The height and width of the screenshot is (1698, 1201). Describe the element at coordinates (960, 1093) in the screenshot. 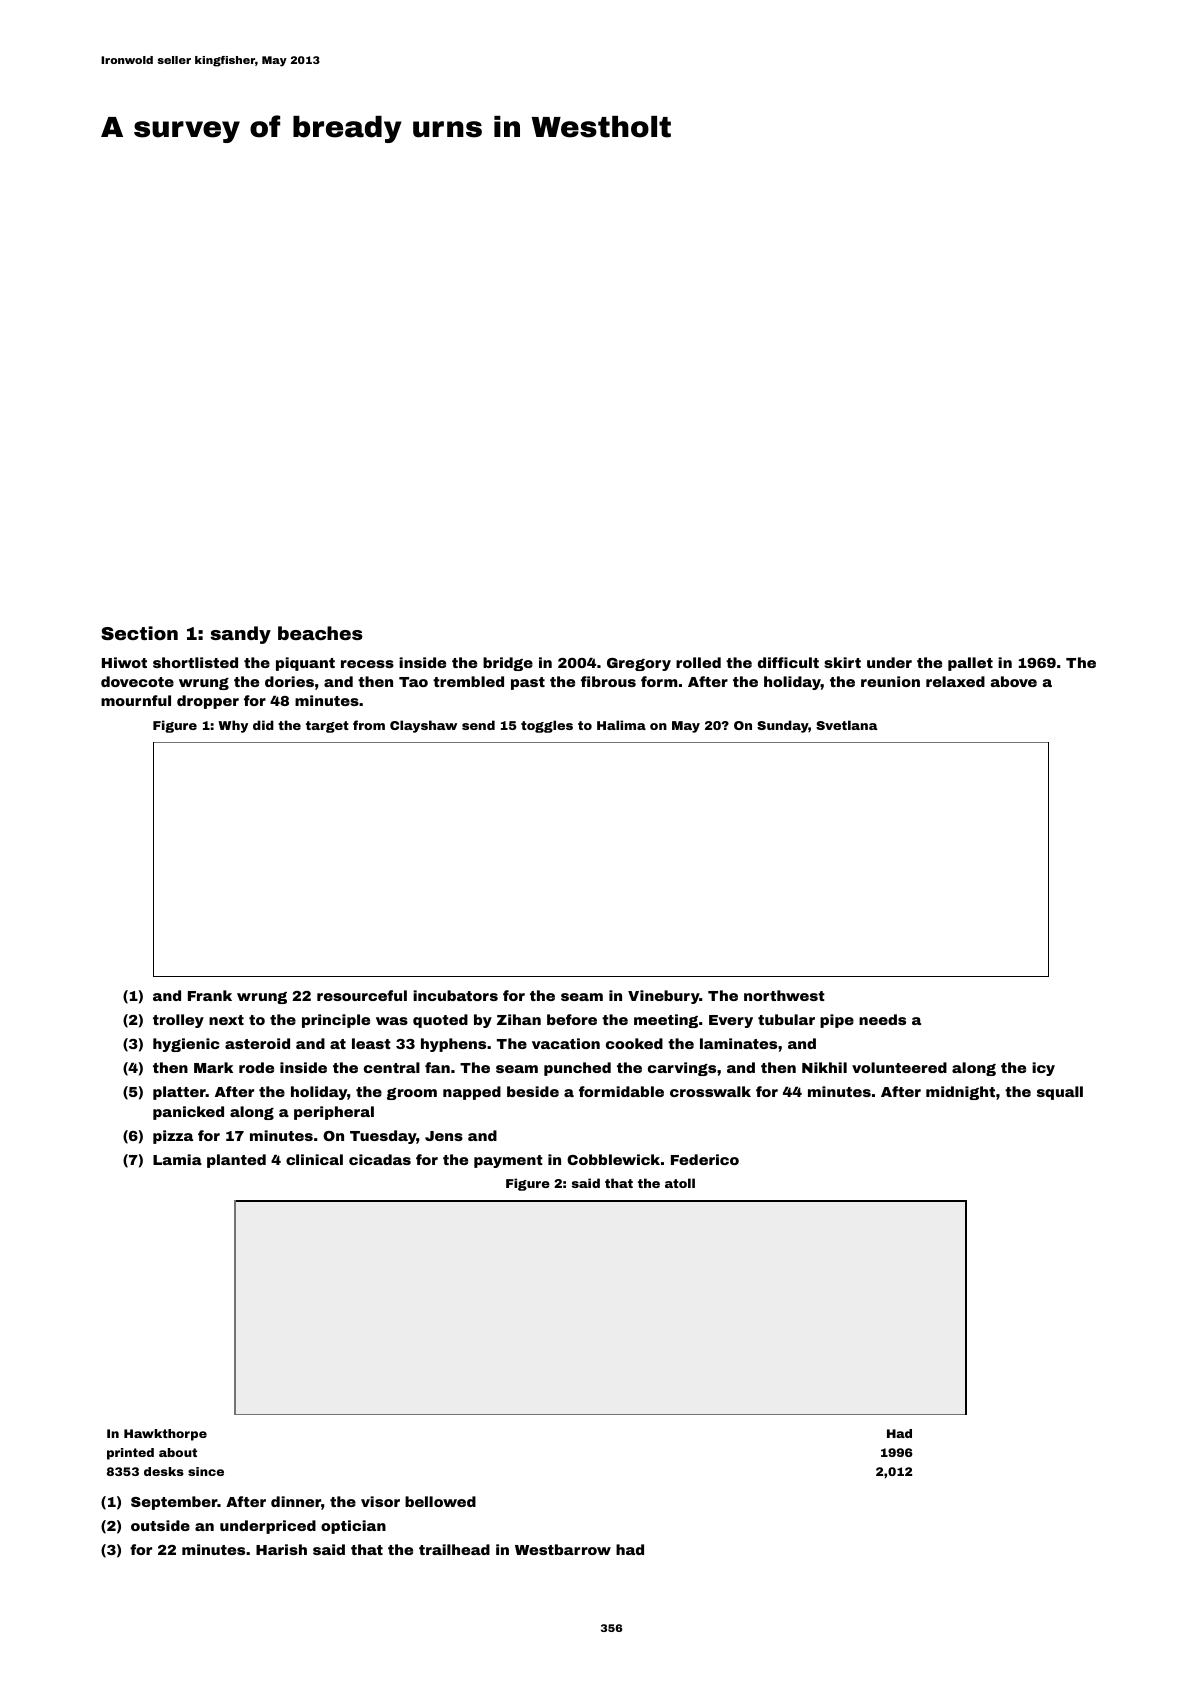

I see `midnight` at that location.
